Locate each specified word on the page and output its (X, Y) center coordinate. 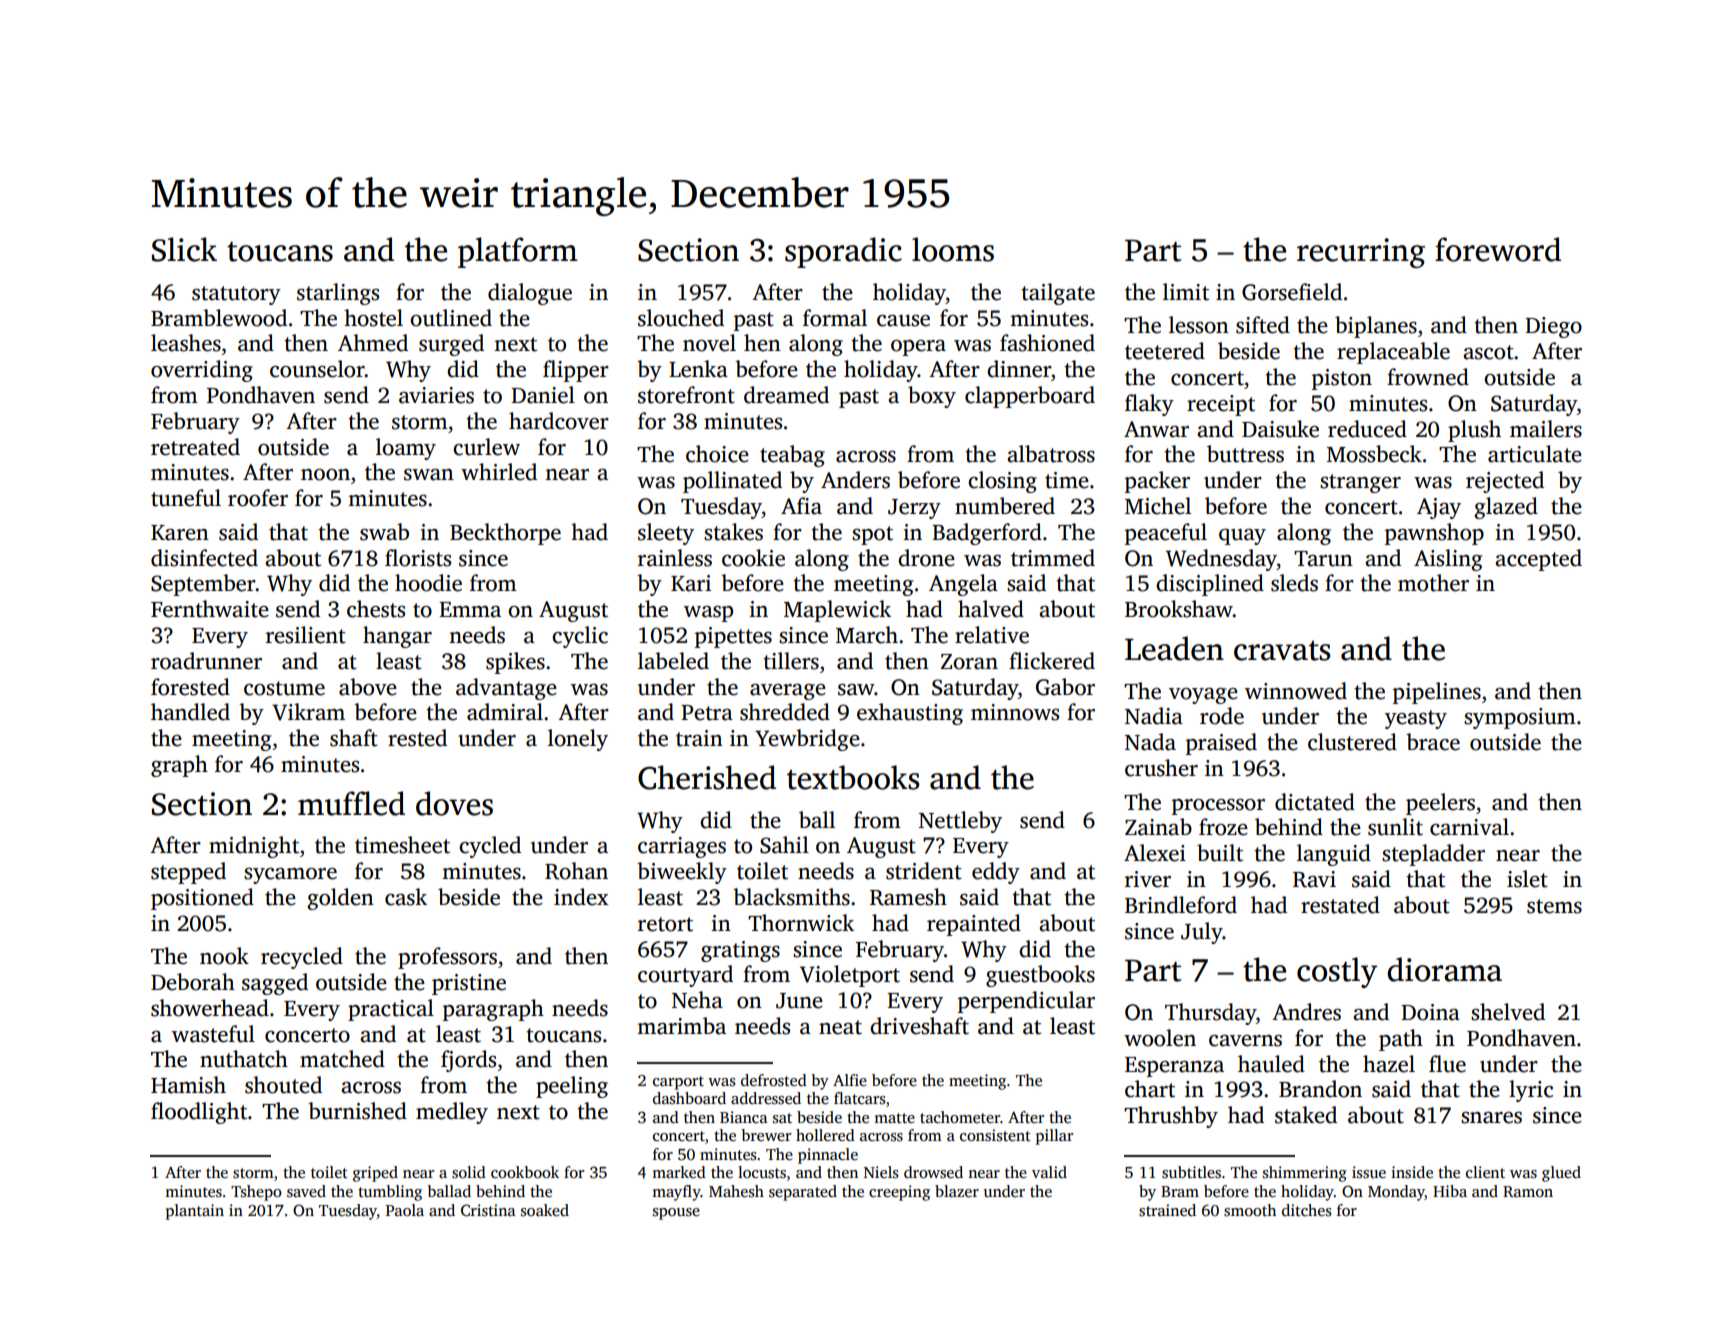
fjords (468, 1061)
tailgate (1058, 294)
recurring (1361, 253)
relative (992, 635)
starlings (338, 294)
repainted (974, 925)
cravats (1282, 651)
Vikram (308, 712)
